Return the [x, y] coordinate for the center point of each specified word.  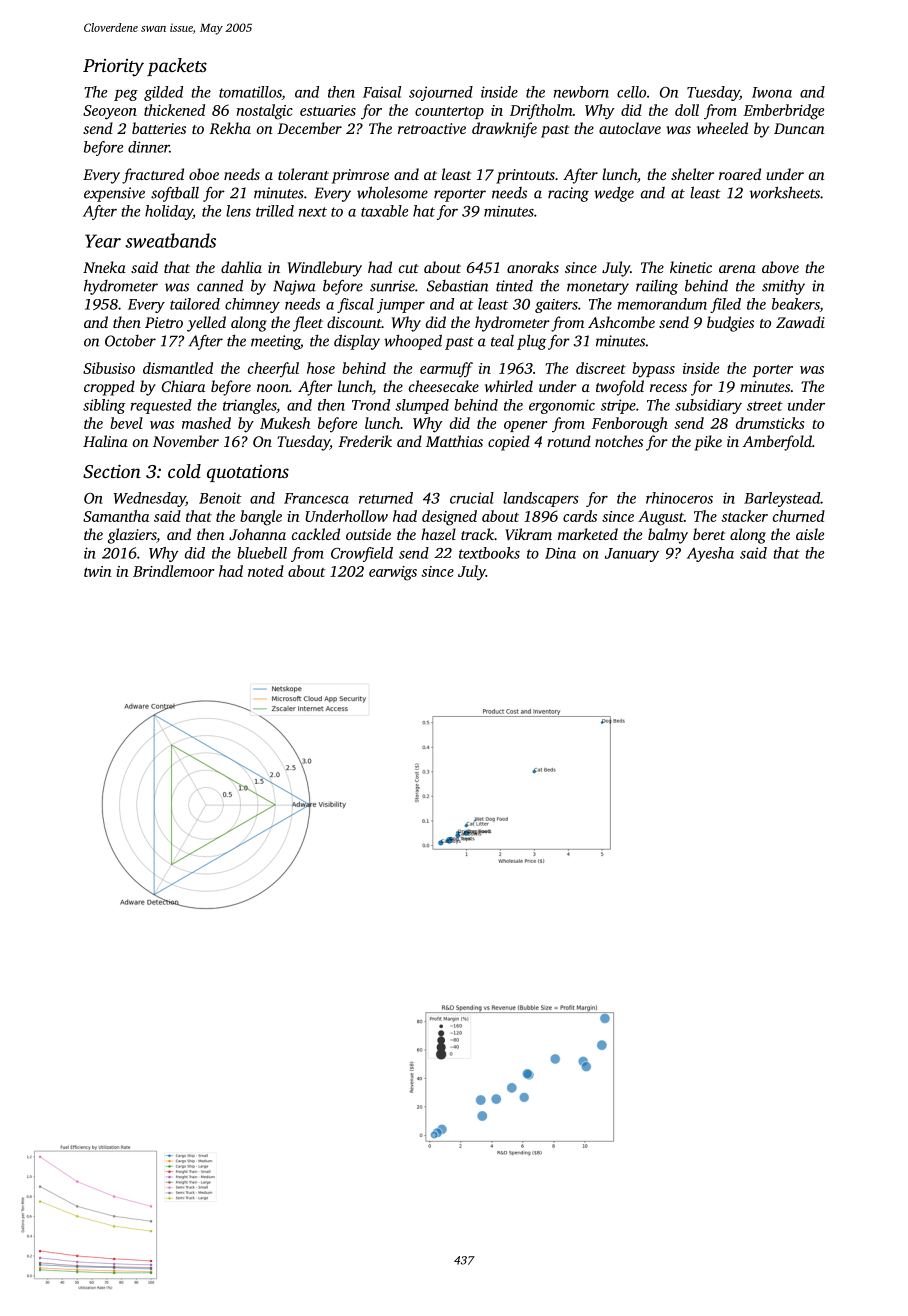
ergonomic [562, 406]
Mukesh [285, 423]
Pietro [164, 322]
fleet [308, 324]
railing [657, 287]
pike [708, 443]
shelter [692, 174]
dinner [148, 147]
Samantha [116, 516]
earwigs [393, 573]
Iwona [772, 92]
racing [568, 194]
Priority [113, 68]
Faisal [382, 92]
